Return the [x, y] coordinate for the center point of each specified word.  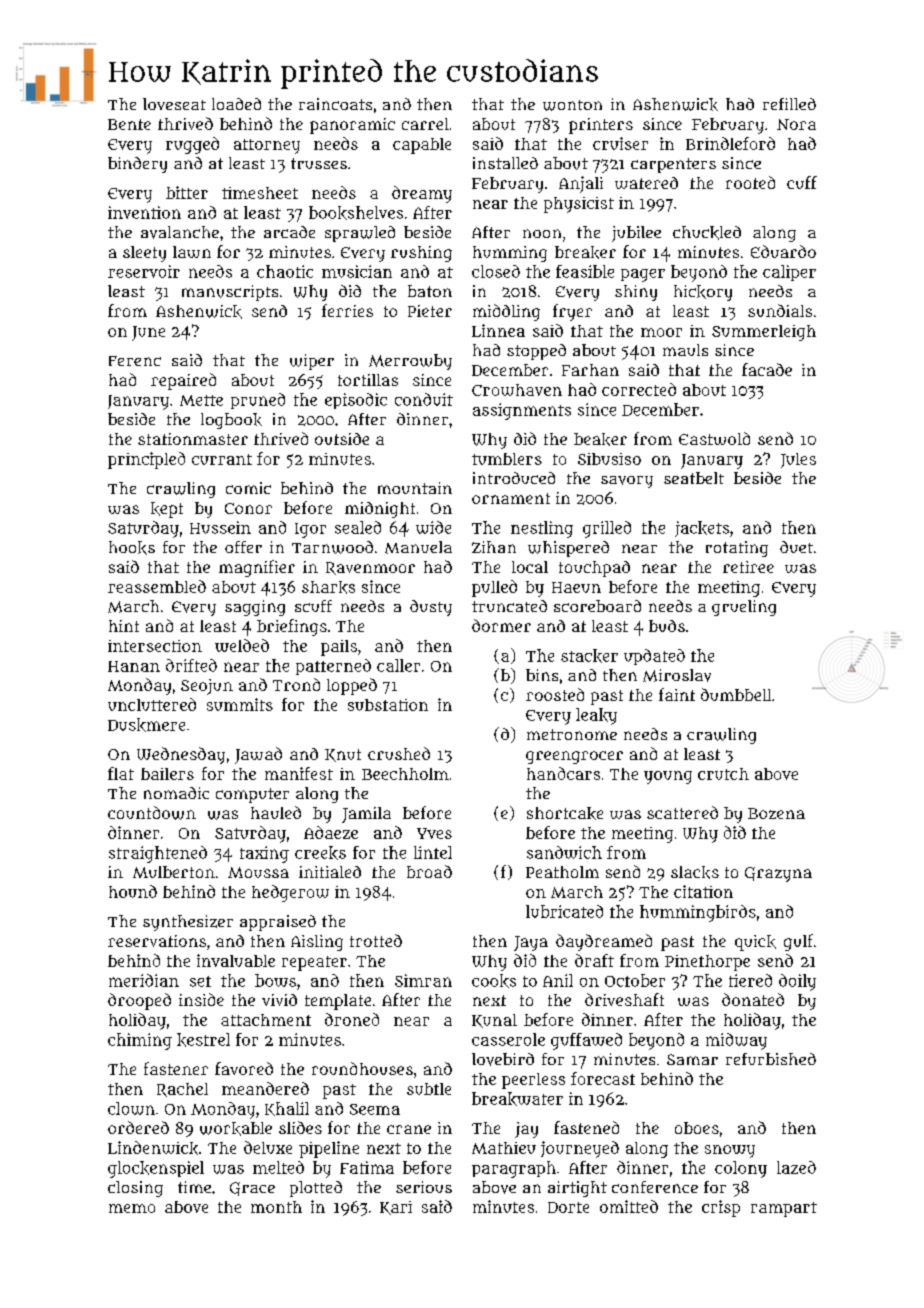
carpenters [673, 165]
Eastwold [714, 438]
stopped [536, 352]
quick [755, 943]
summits [240, 704]
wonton [572, 105]
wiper [312, 362]
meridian [144, 980]
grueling [744, 608]
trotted [376, 940]
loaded [236, 104]
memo [132, 1208]
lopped [352, 686]
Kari [396, 1208]
